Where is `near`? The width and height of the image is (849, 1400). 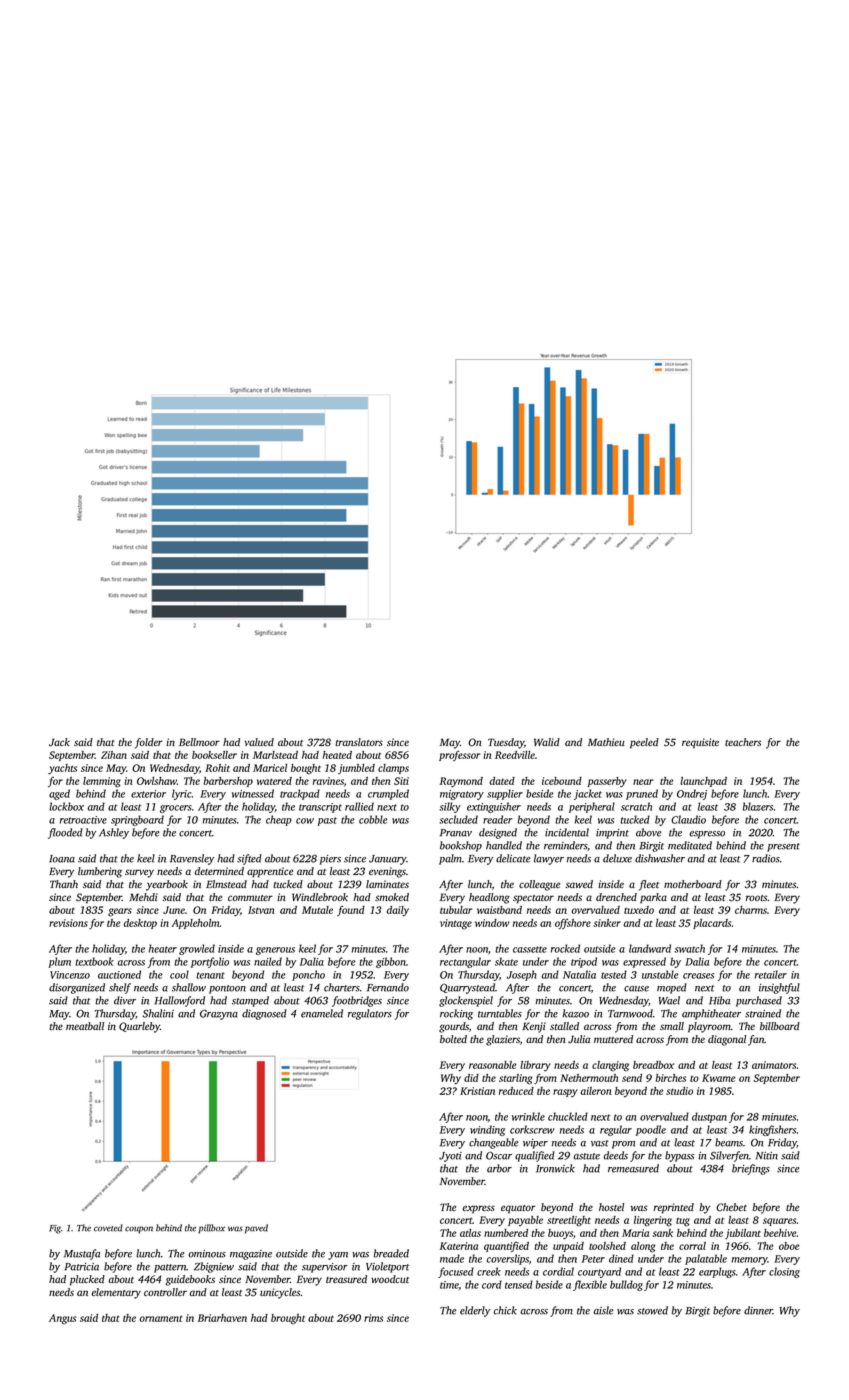 near is located at coordinates (643, 782).
